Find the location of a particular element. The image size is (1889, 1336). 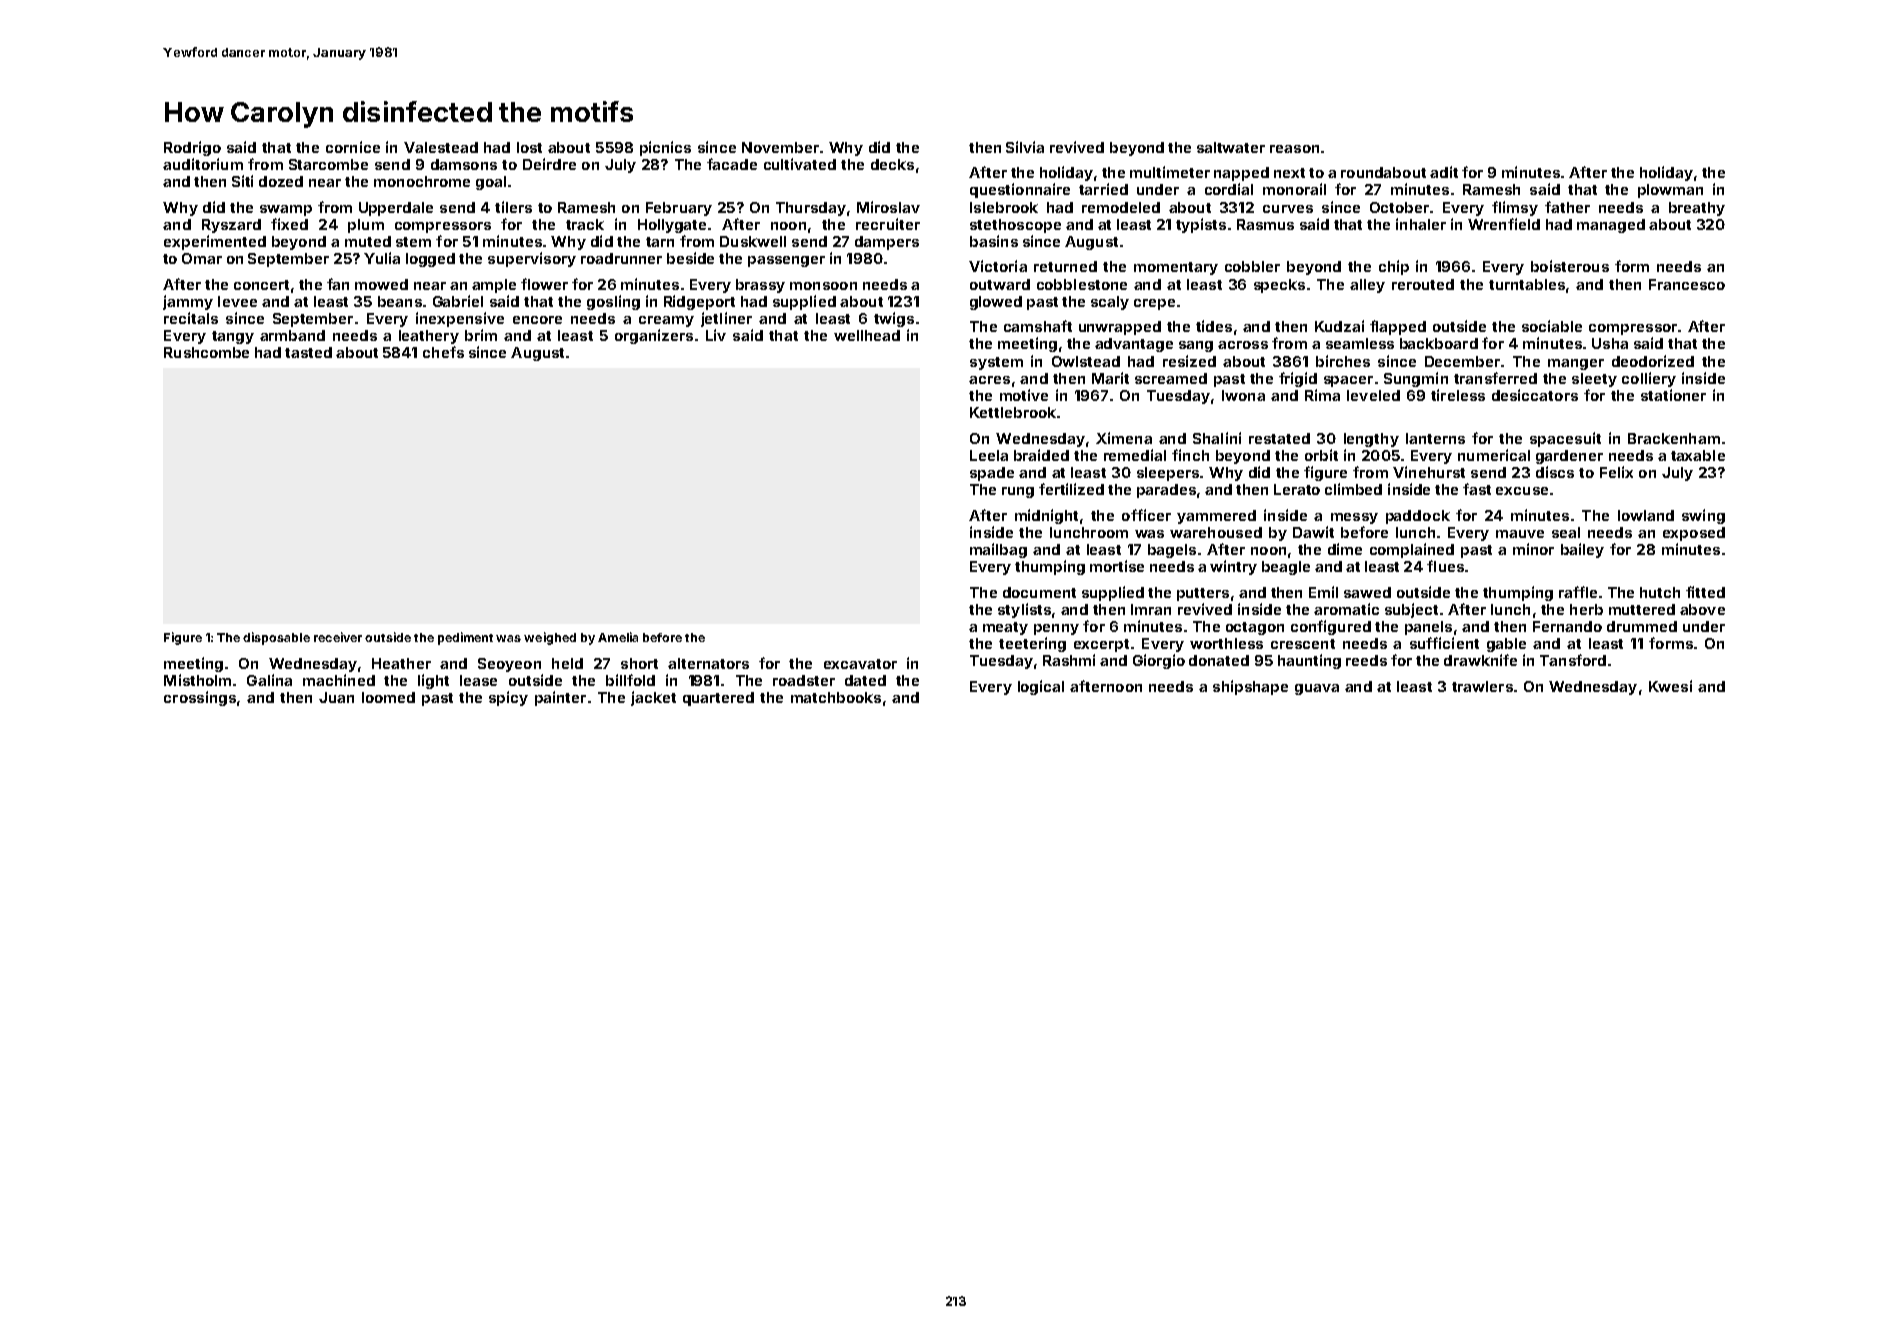

Marit is located at coordinates (1110, 378).
